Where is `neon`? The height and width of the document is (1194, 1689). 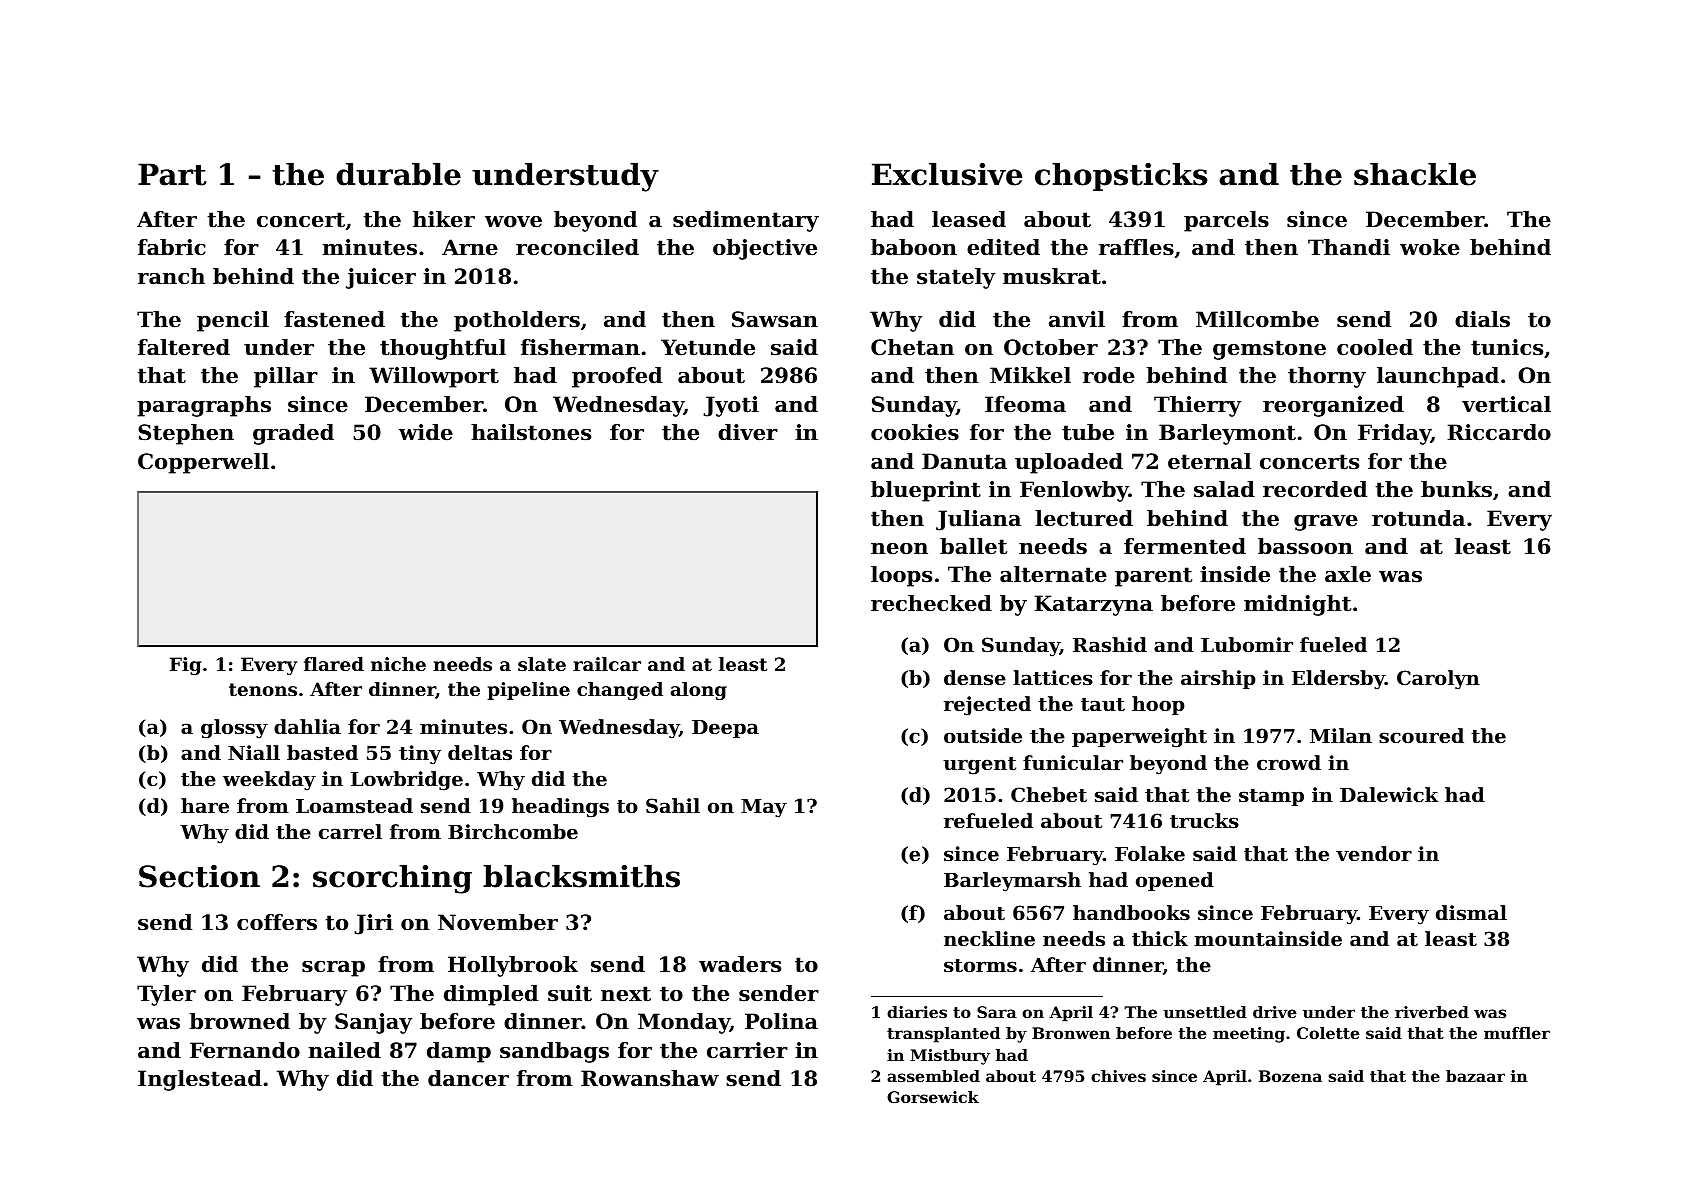
neon is located at coordinates (899, 549).
